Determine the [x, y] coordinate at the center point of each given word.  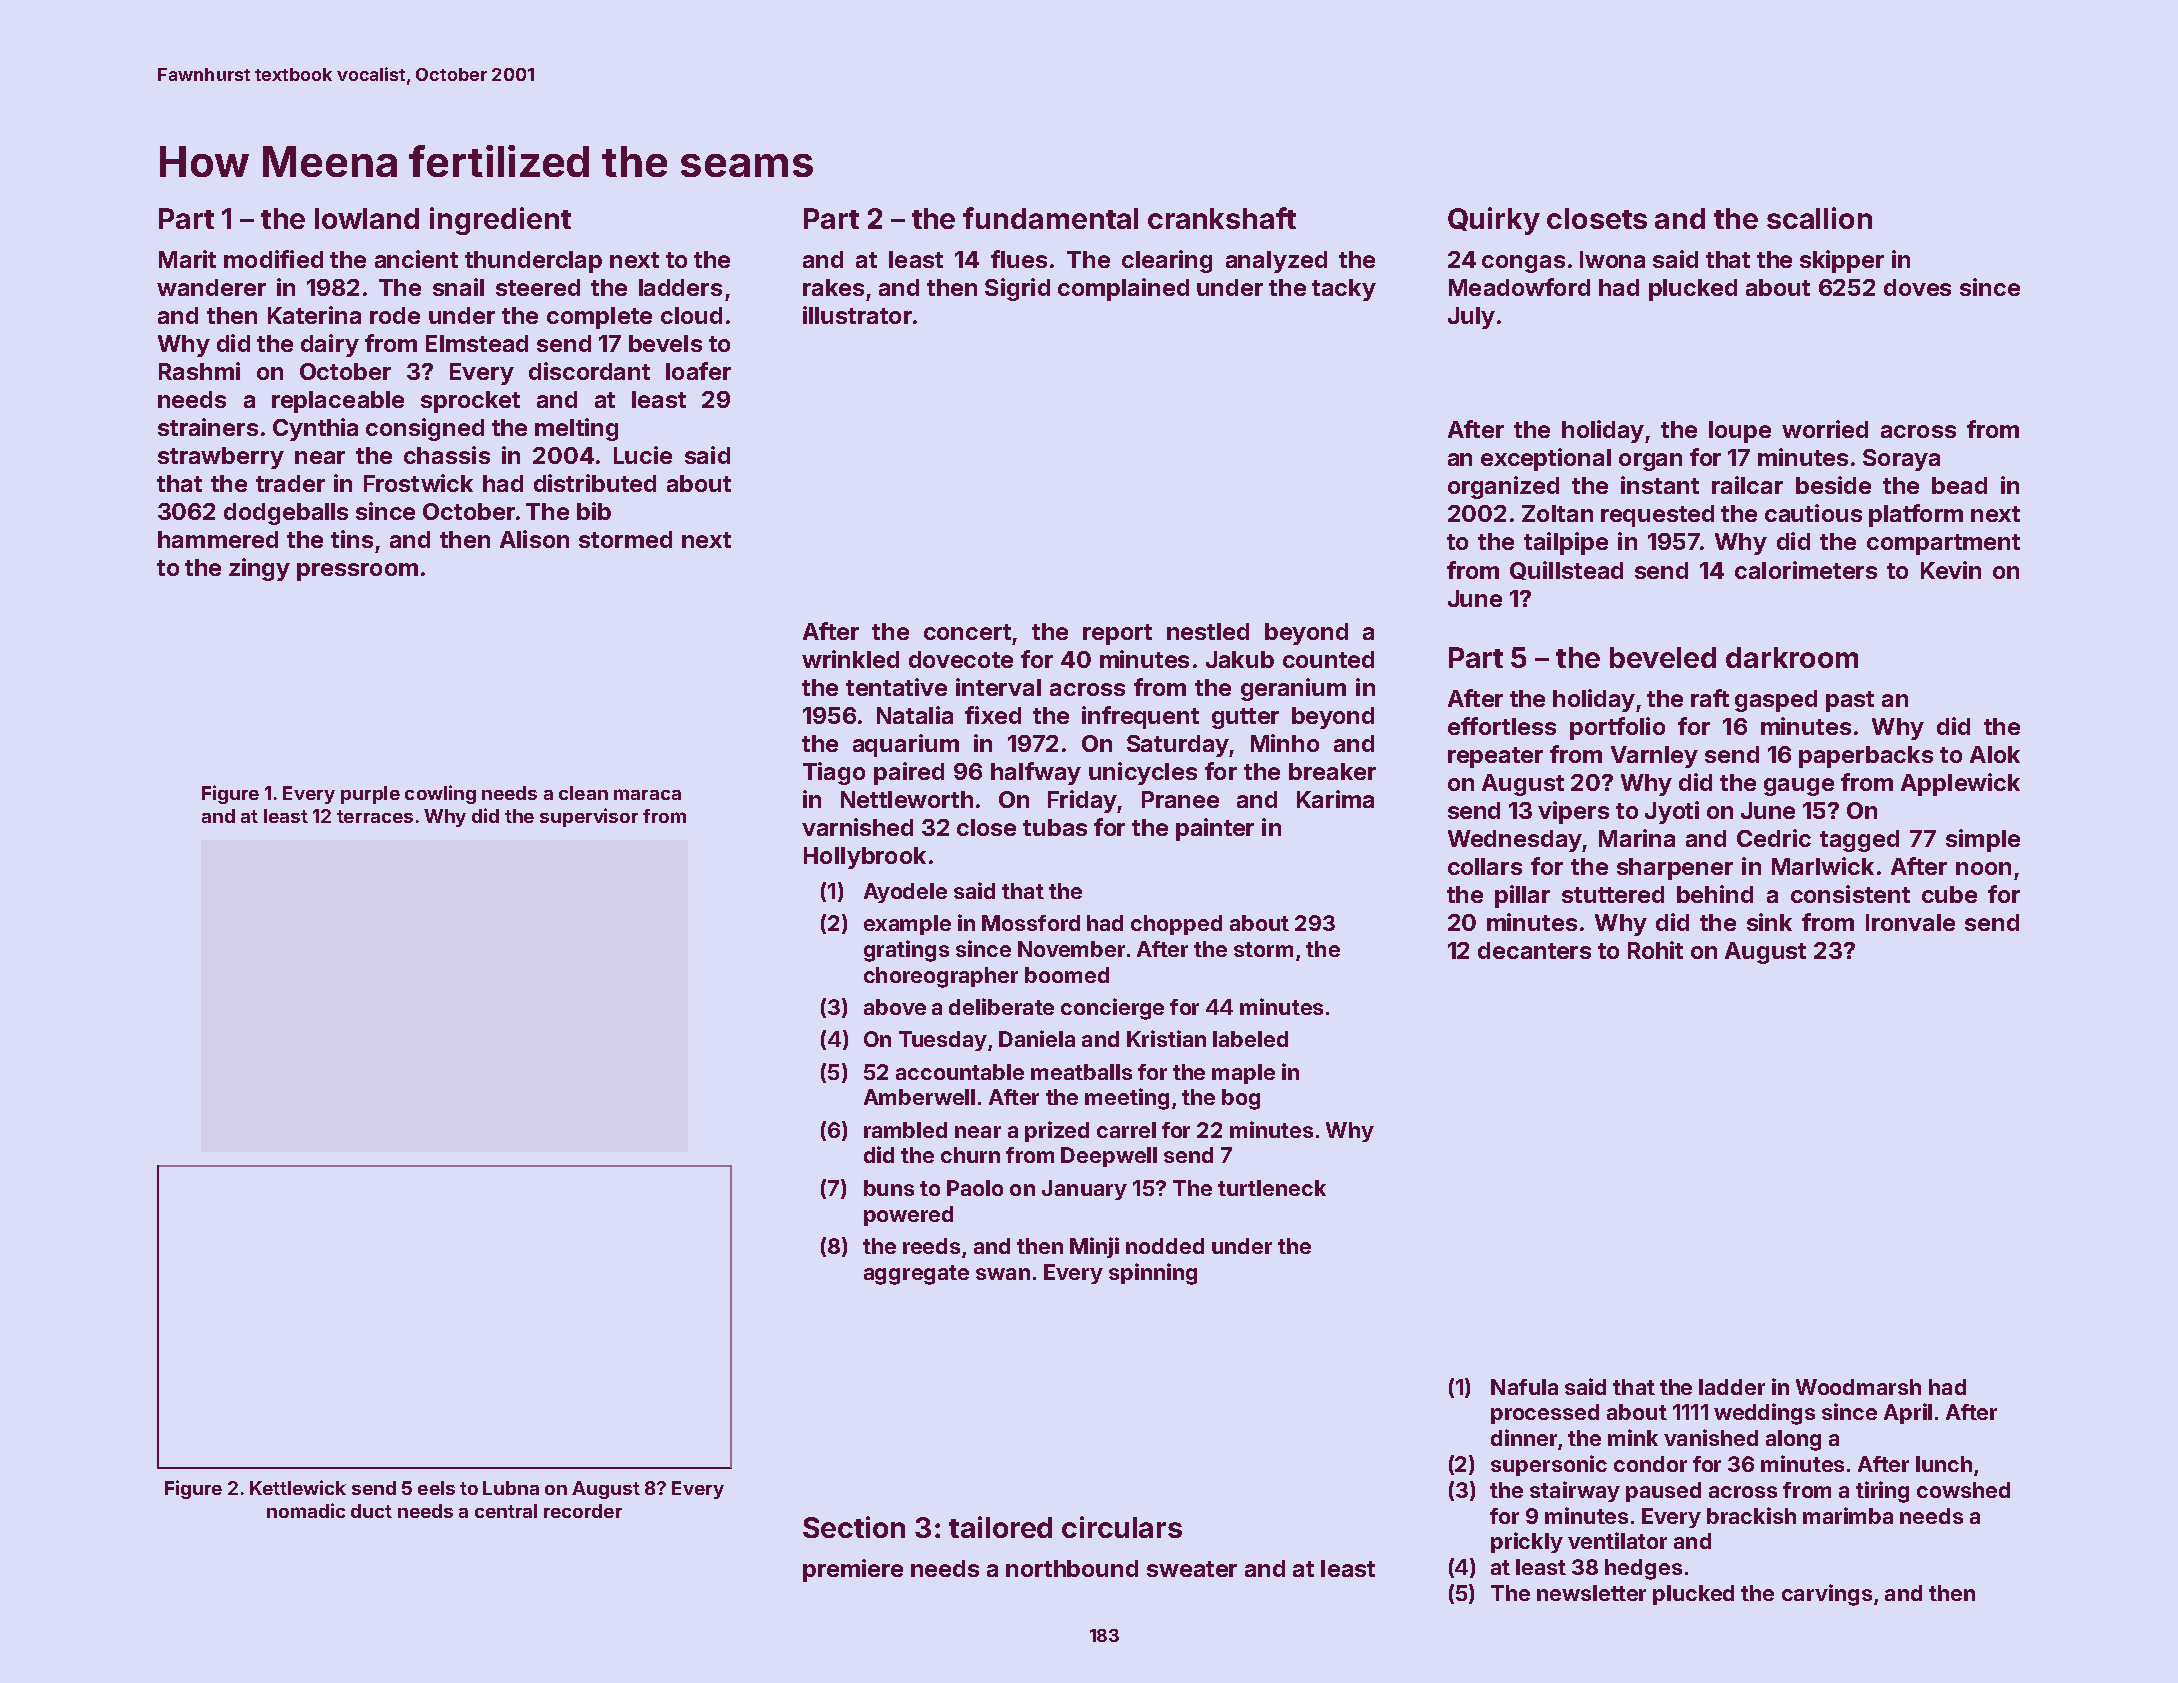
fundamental [1050, 218]
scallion [1819, 218]
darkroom [1792, 657]
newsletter [1591, 1593]
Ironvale [1910, 922]
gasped [1776, 701]
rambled [905, 1130]
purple [370, 795]
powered [908, 1216]
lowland [367, 218]
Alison [534, 539]
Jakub [1240, 659]
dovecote [961, 659]
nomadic [306, 1510]
